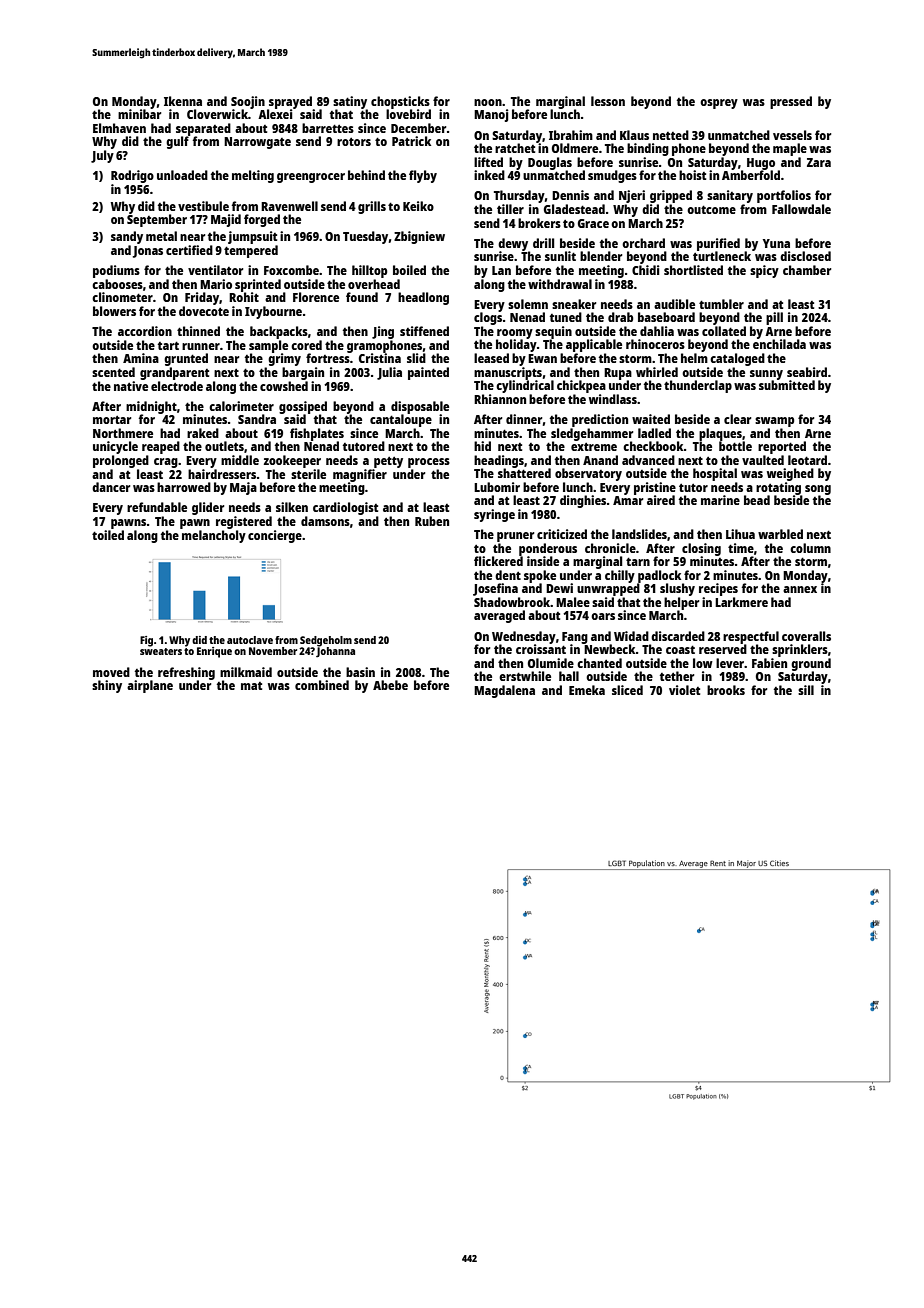  What do you see at coordinates (127, 237) in the document?
I see `sandy` at bounding box center [127, 237].
